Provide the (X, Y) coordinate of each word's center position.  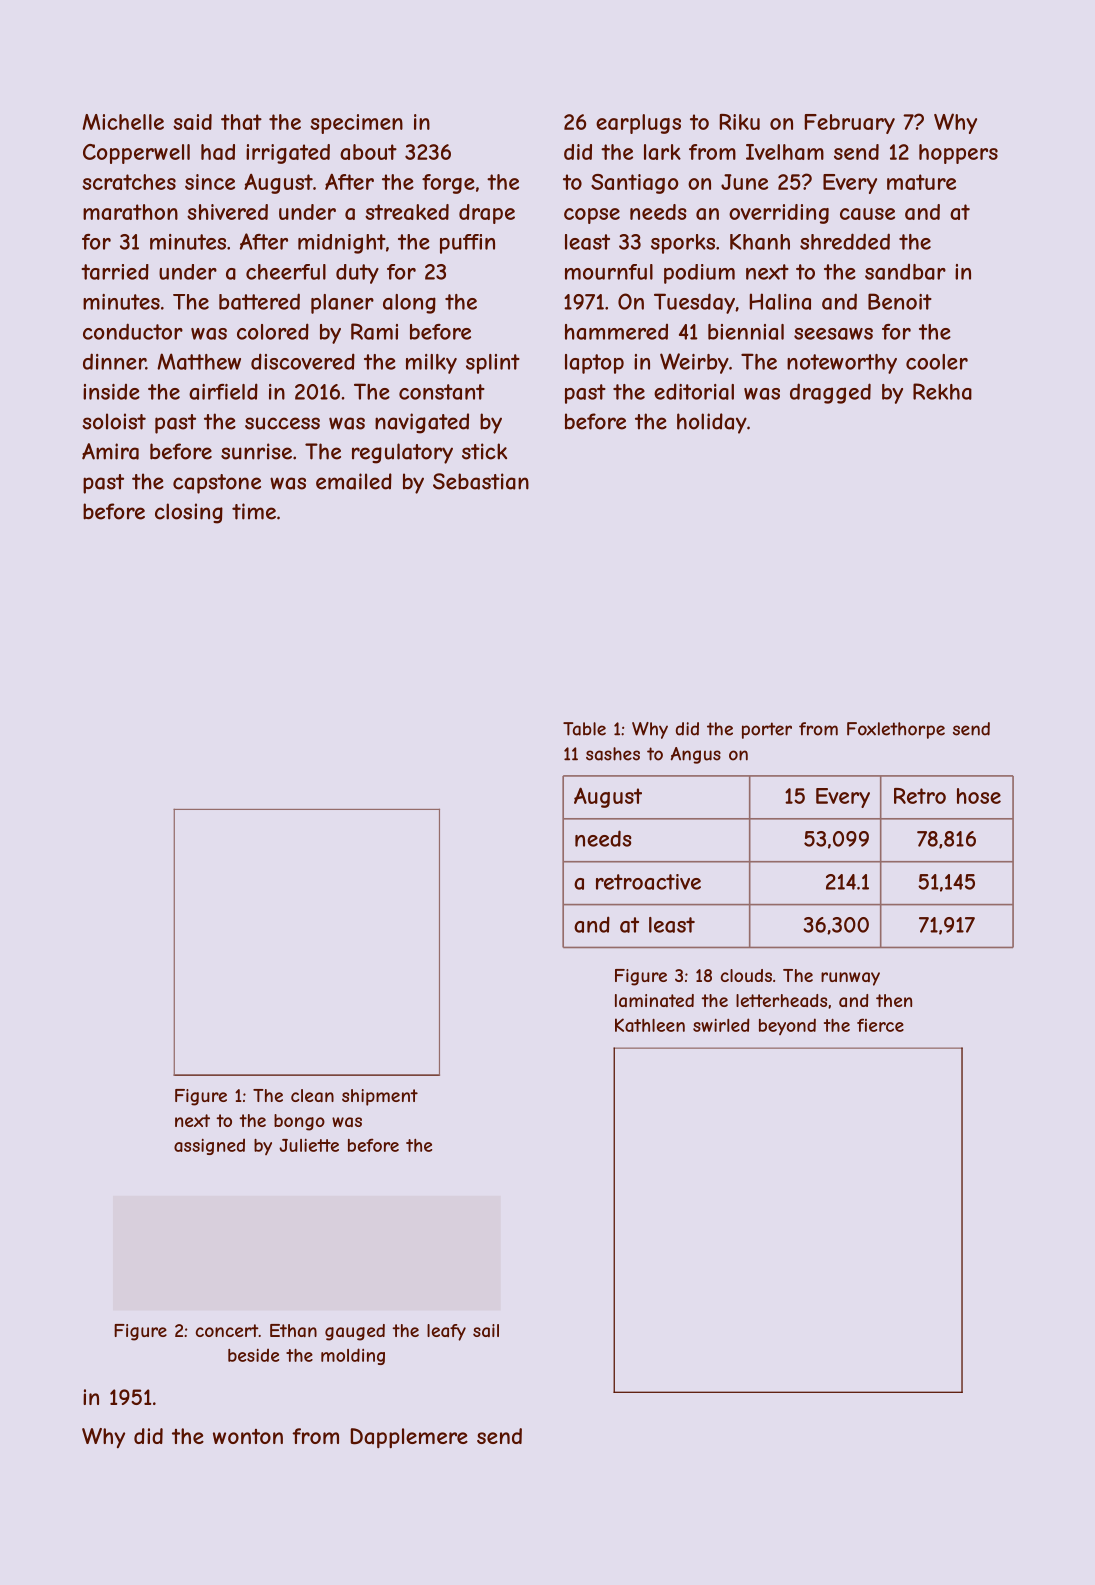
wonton (248, 1436)
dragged (830, 393)
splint (493, 364)
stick (484, 451)
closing (189, 513)
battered (259, 301)
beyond (787, 1026)
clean (312, 1095)
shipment (380, 1097)
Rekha (942, 391)
